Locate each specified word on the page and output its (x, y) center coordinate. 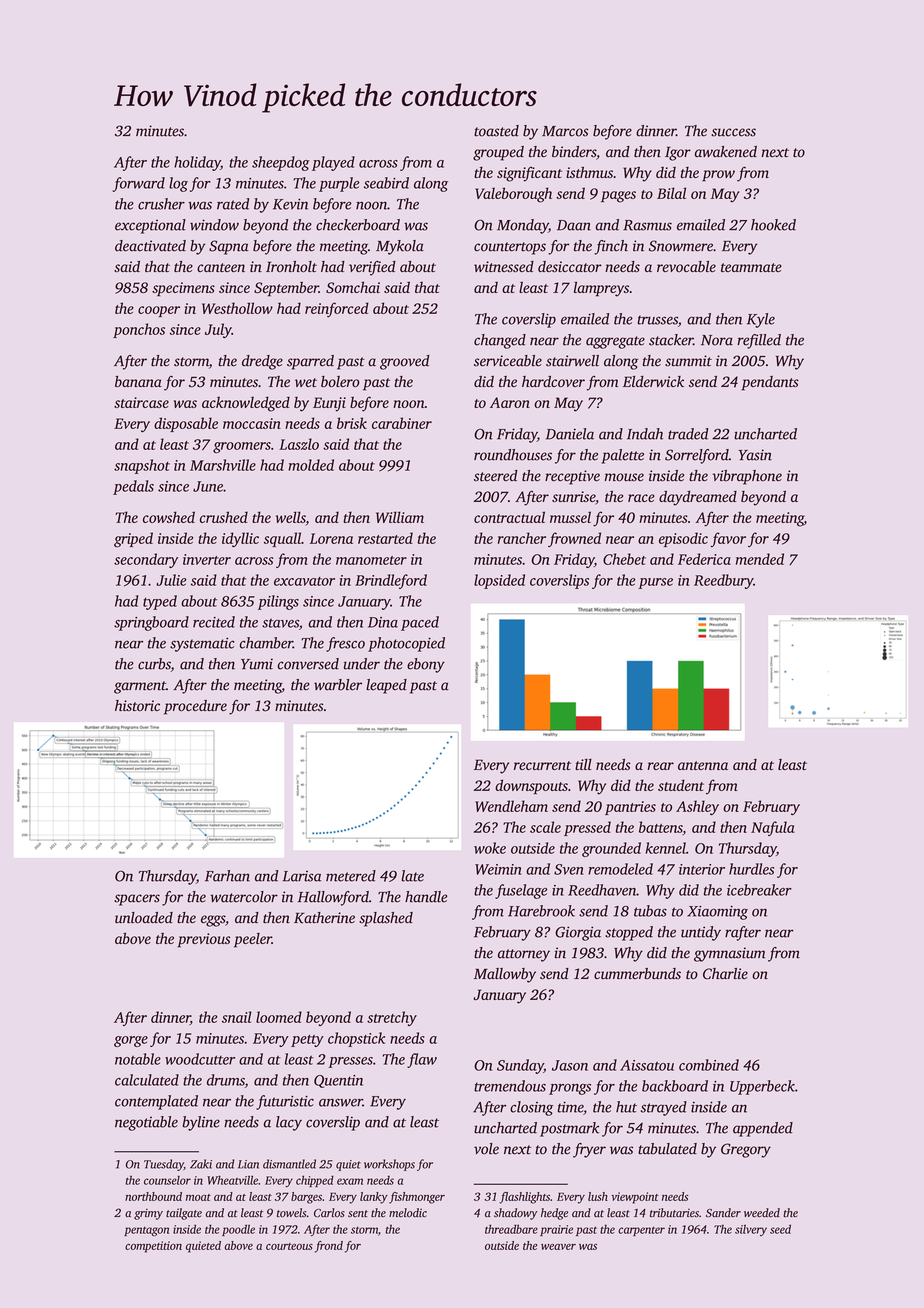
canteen (221, 267)
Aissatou (647, 1065)
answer (341, 1102)
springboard (151, 623)
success (733, 132)
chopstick (356, 1039)
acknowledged (246, 404)
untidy (701, 933)
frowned (574, 539)
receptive (572, 477)
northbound (153, 1196)
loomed (279, 1017)
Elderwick (653, 381)
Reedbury (723, 581)
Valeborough (513, 195)
